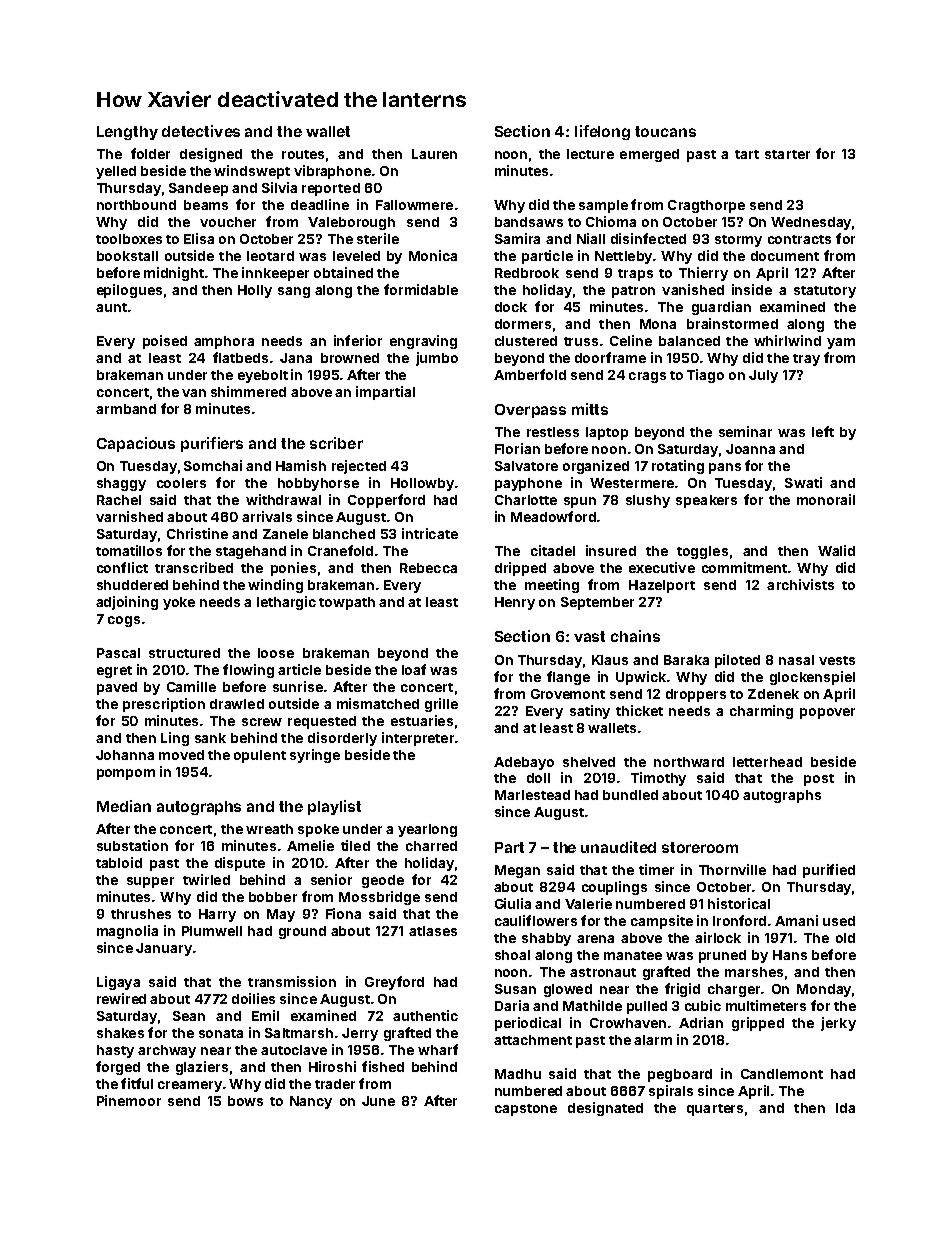 The height and width of the screenshot is (1233, 952). I want to click on formidable, so click(421, 289).
